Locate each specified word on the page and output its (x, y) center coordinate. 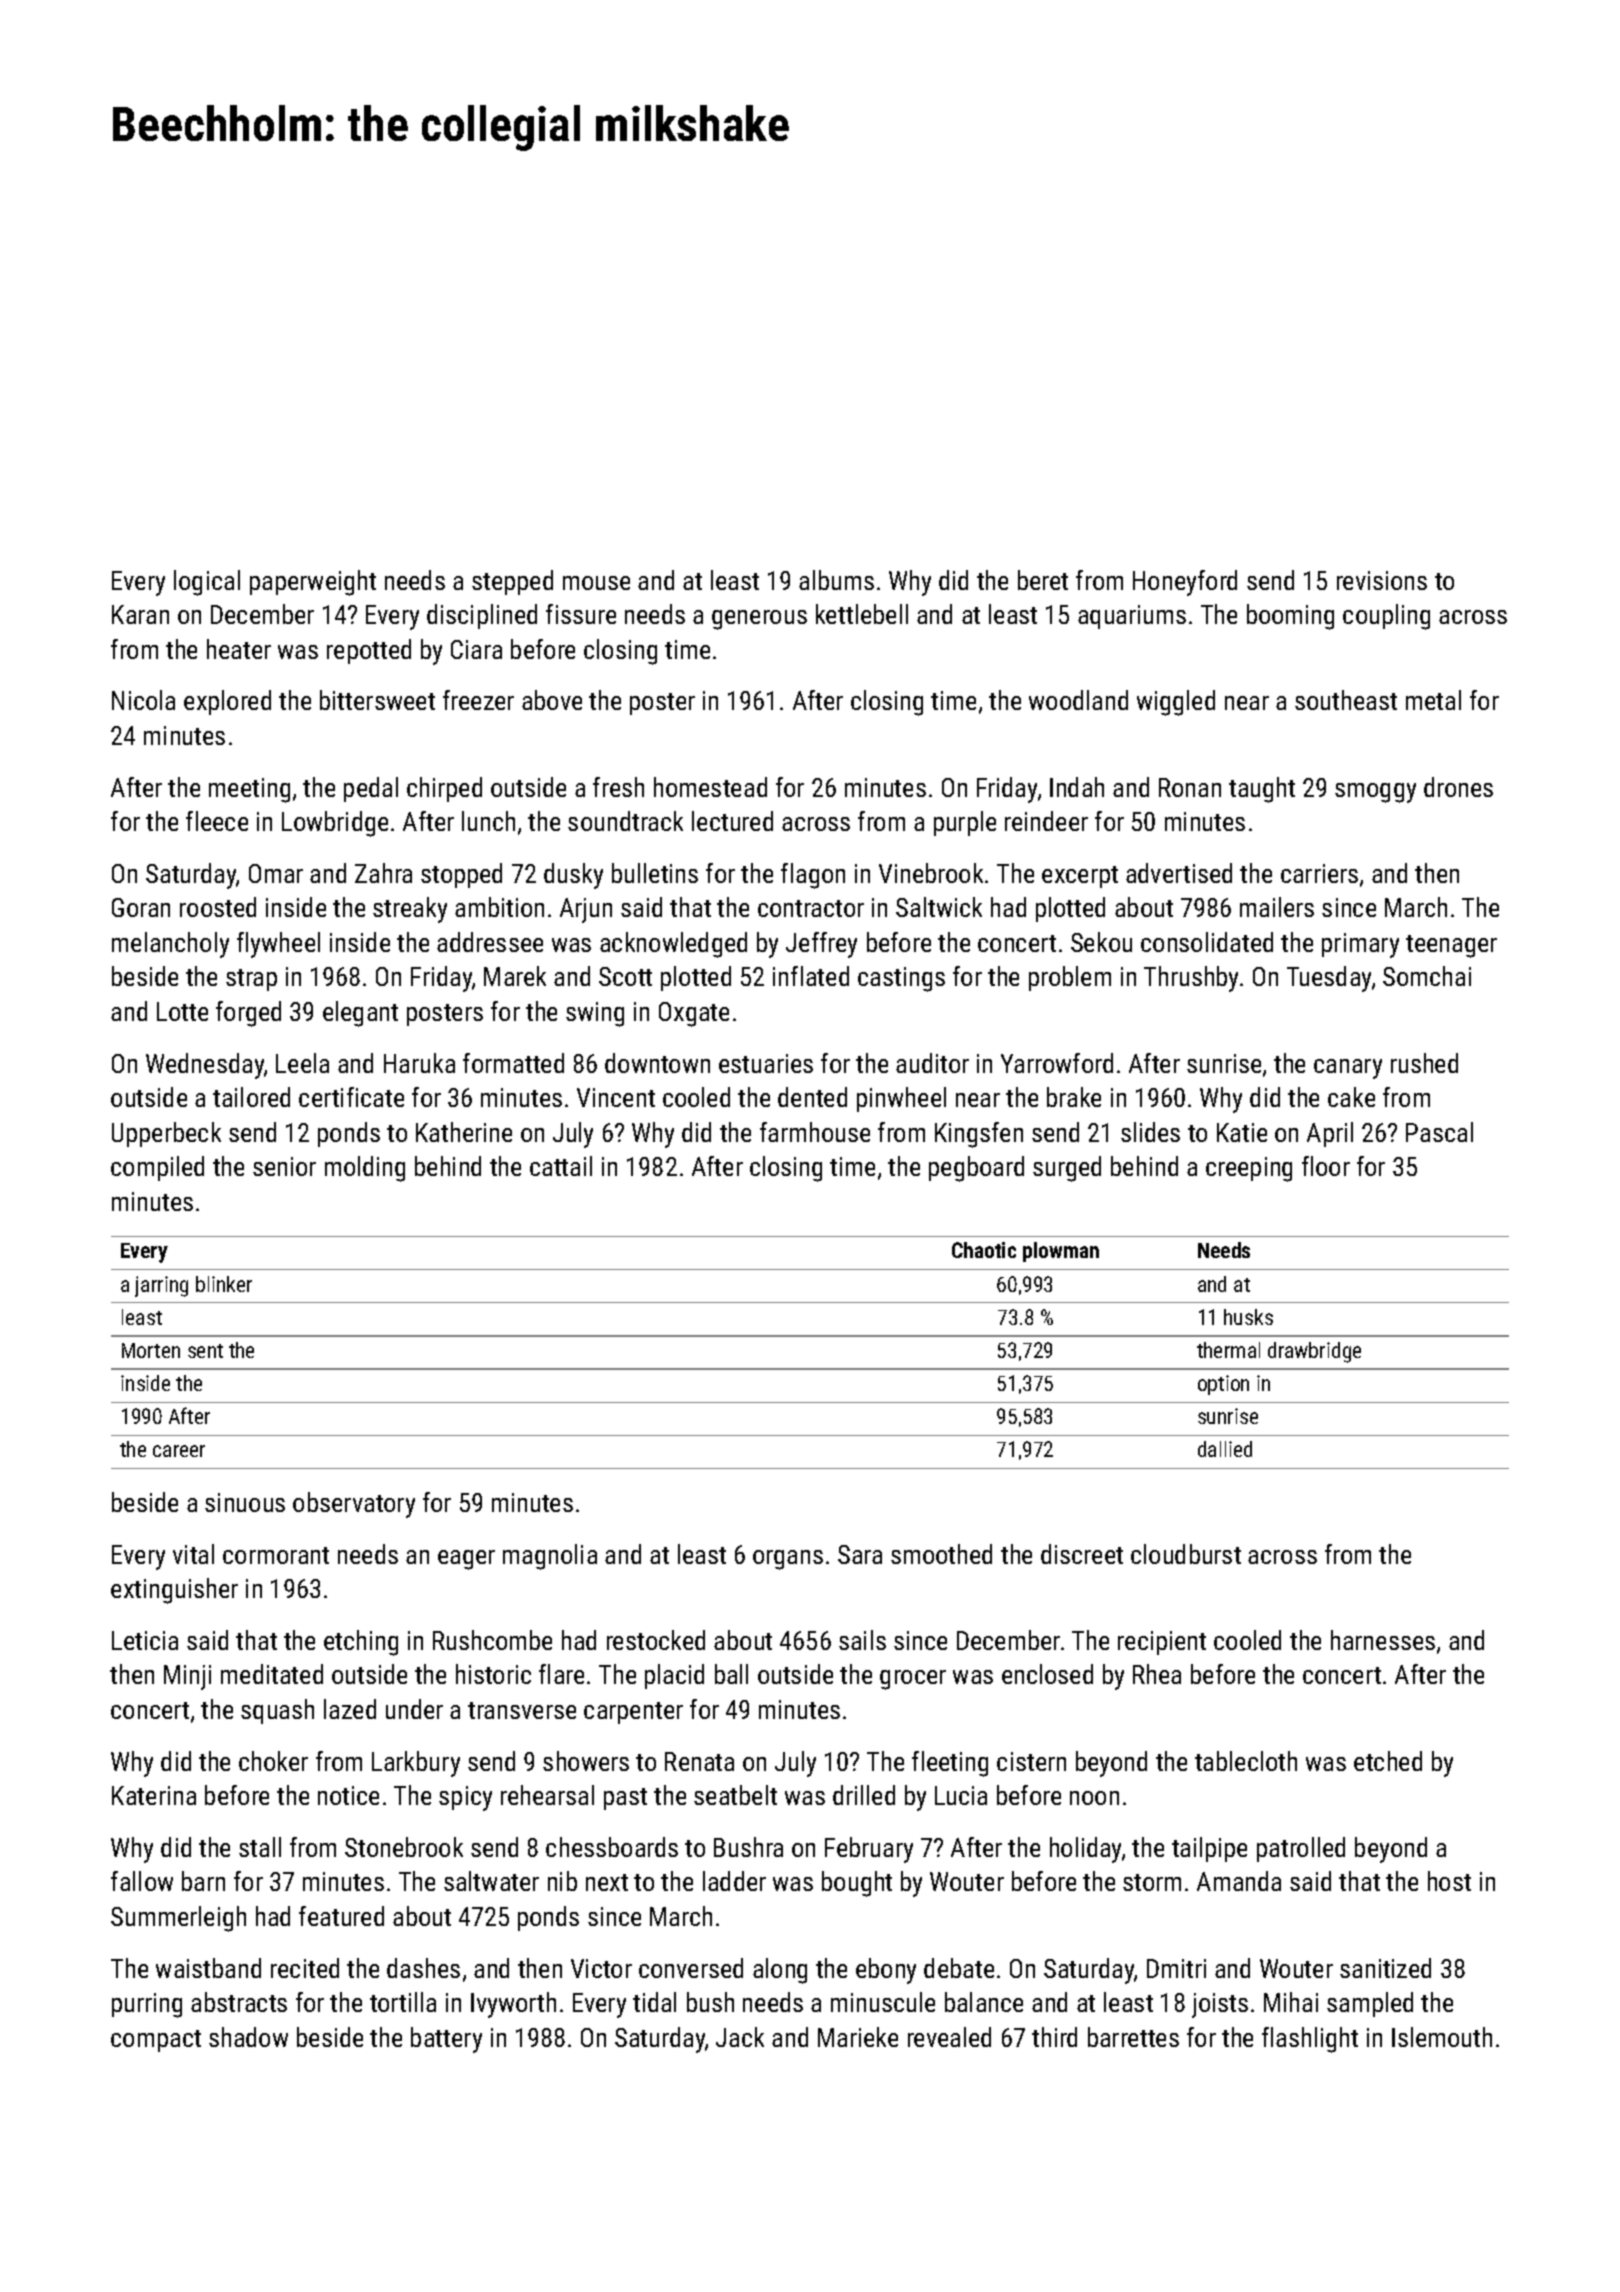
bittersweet (377, 700)
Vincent (616, 1097)
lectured (732, 821)
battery (446, 2040)
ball (731, 1674)
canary (1348, 1069)
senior (284, 1166)
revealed (949, 2037)
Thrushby (1191, 979)
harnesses (1383, 1640)
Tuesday (1329, 979)
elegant (360, 1014)
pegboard (976, 1169)
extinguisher (174, 1591)
